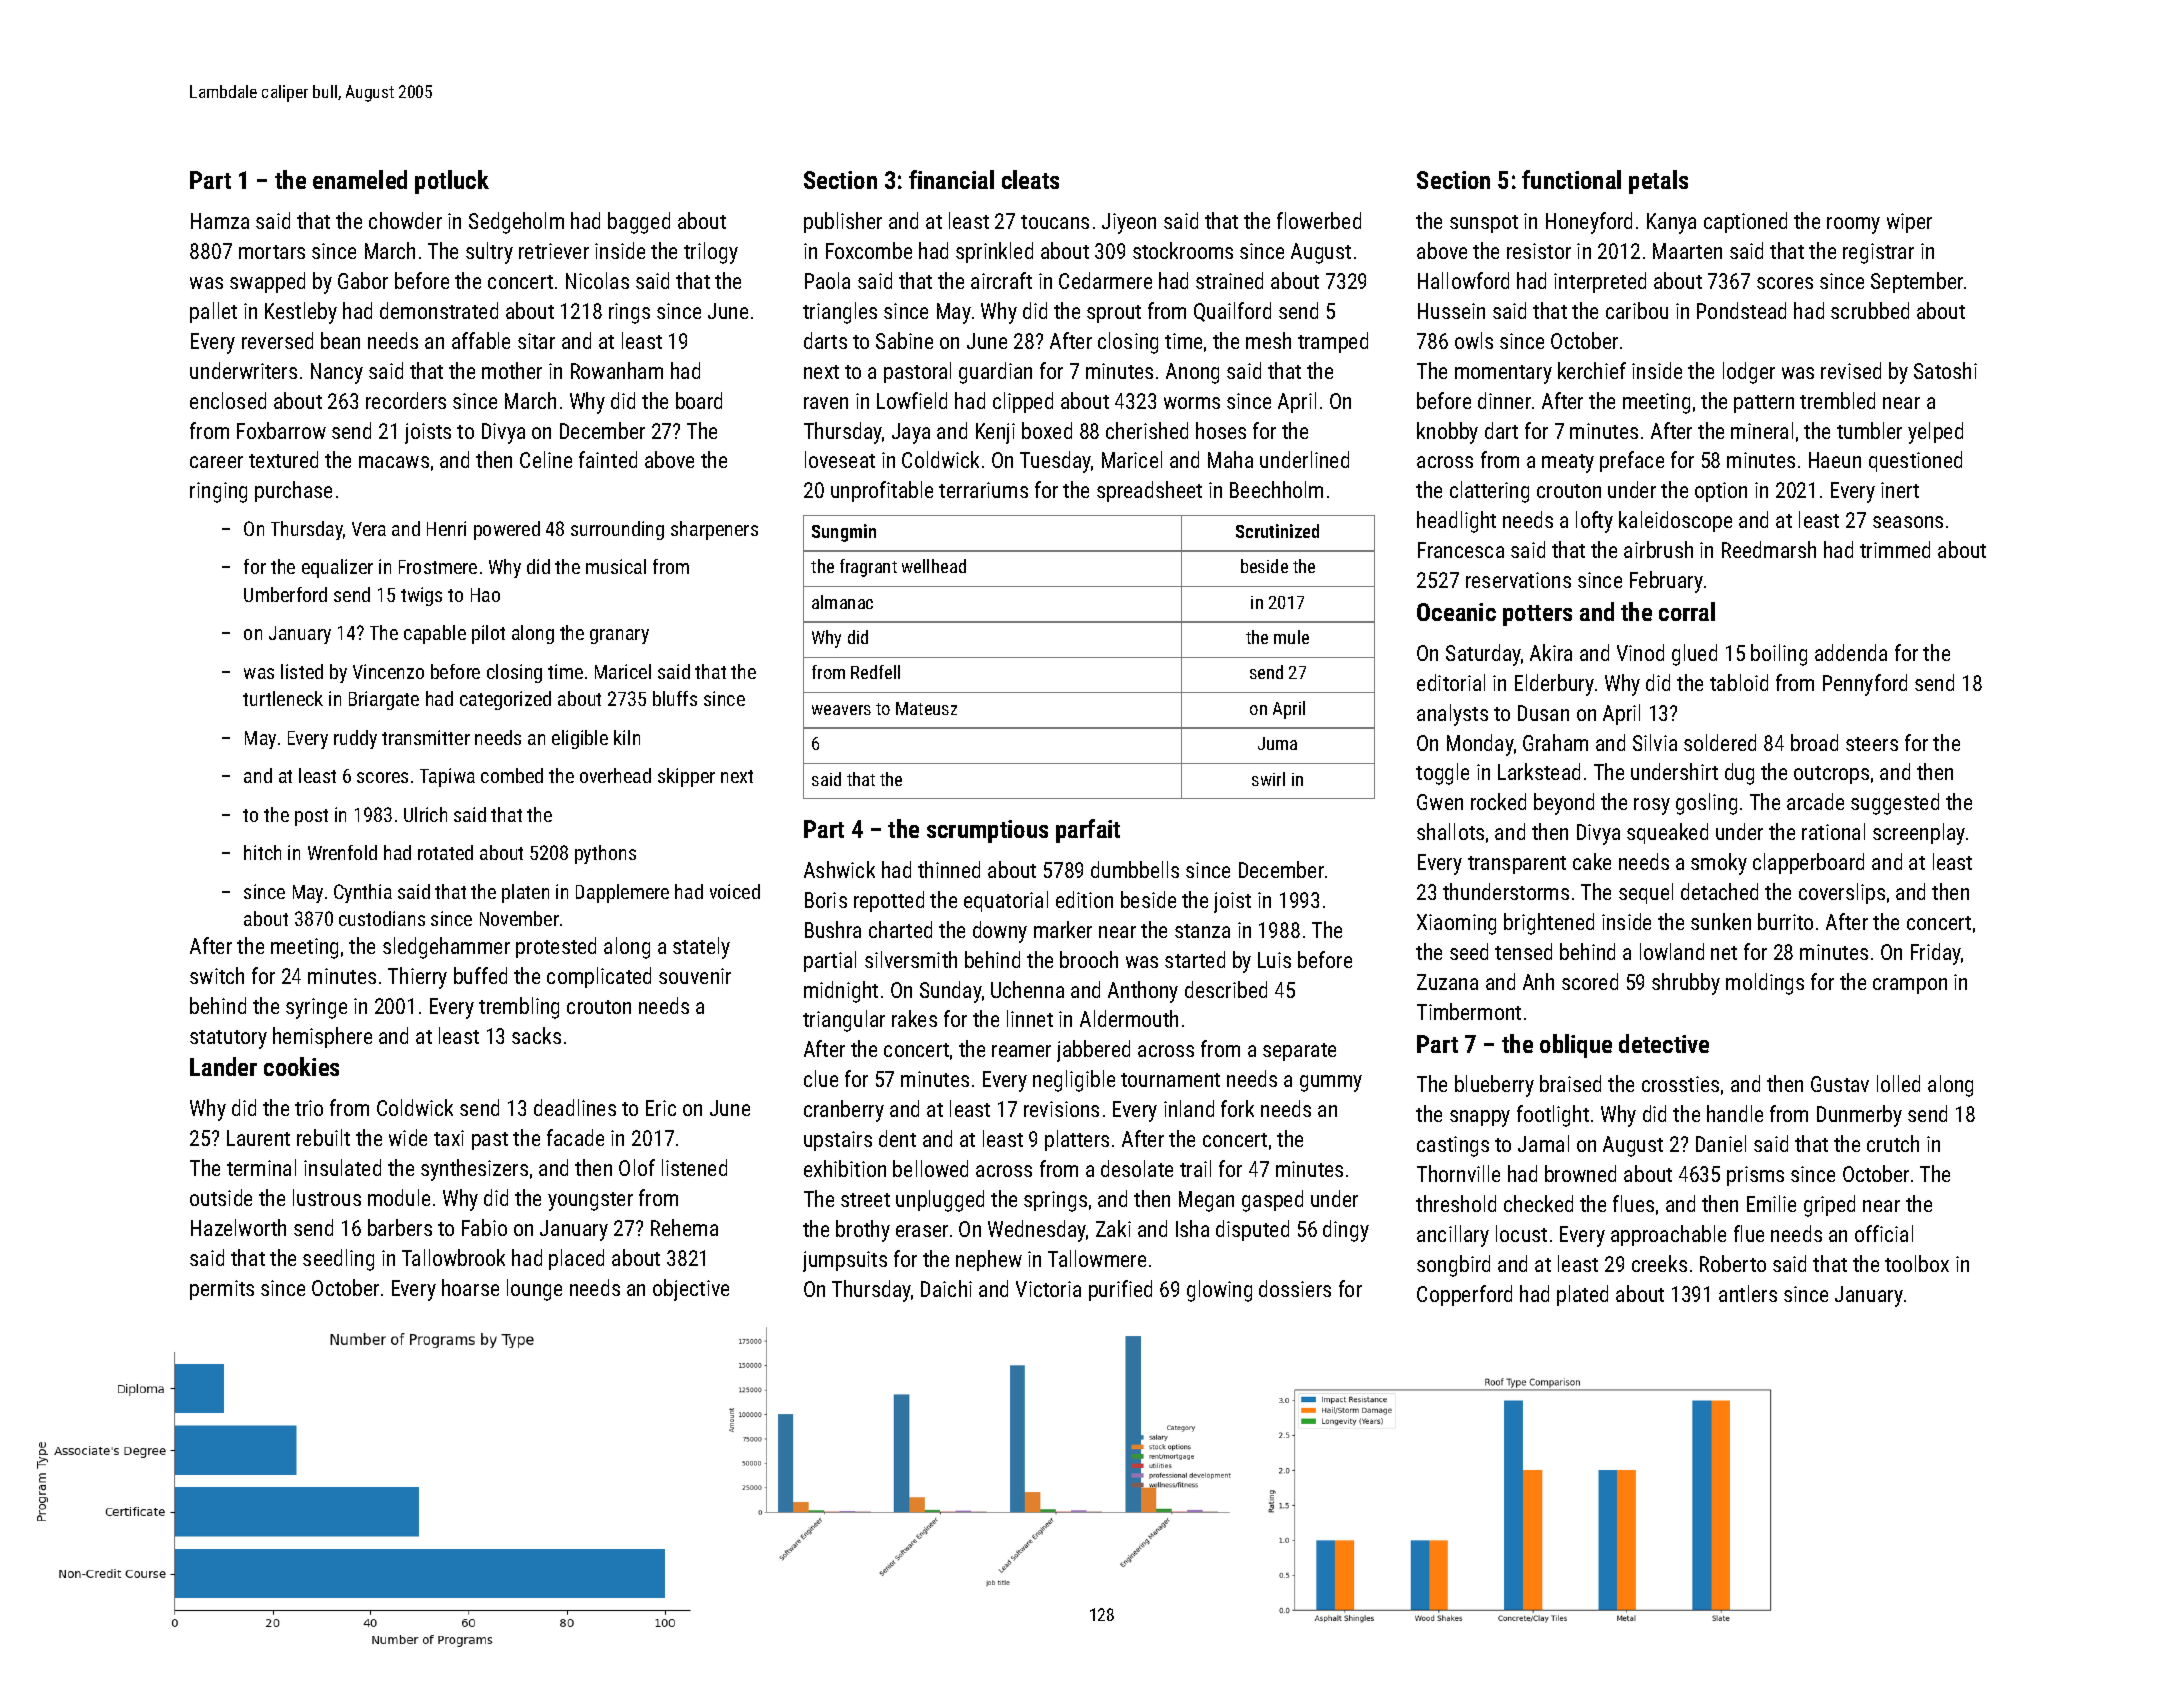 Image resolution: width=2178 pixels, height=1683 pixels. I want to click on dossiers, so click(1295, 1288).
